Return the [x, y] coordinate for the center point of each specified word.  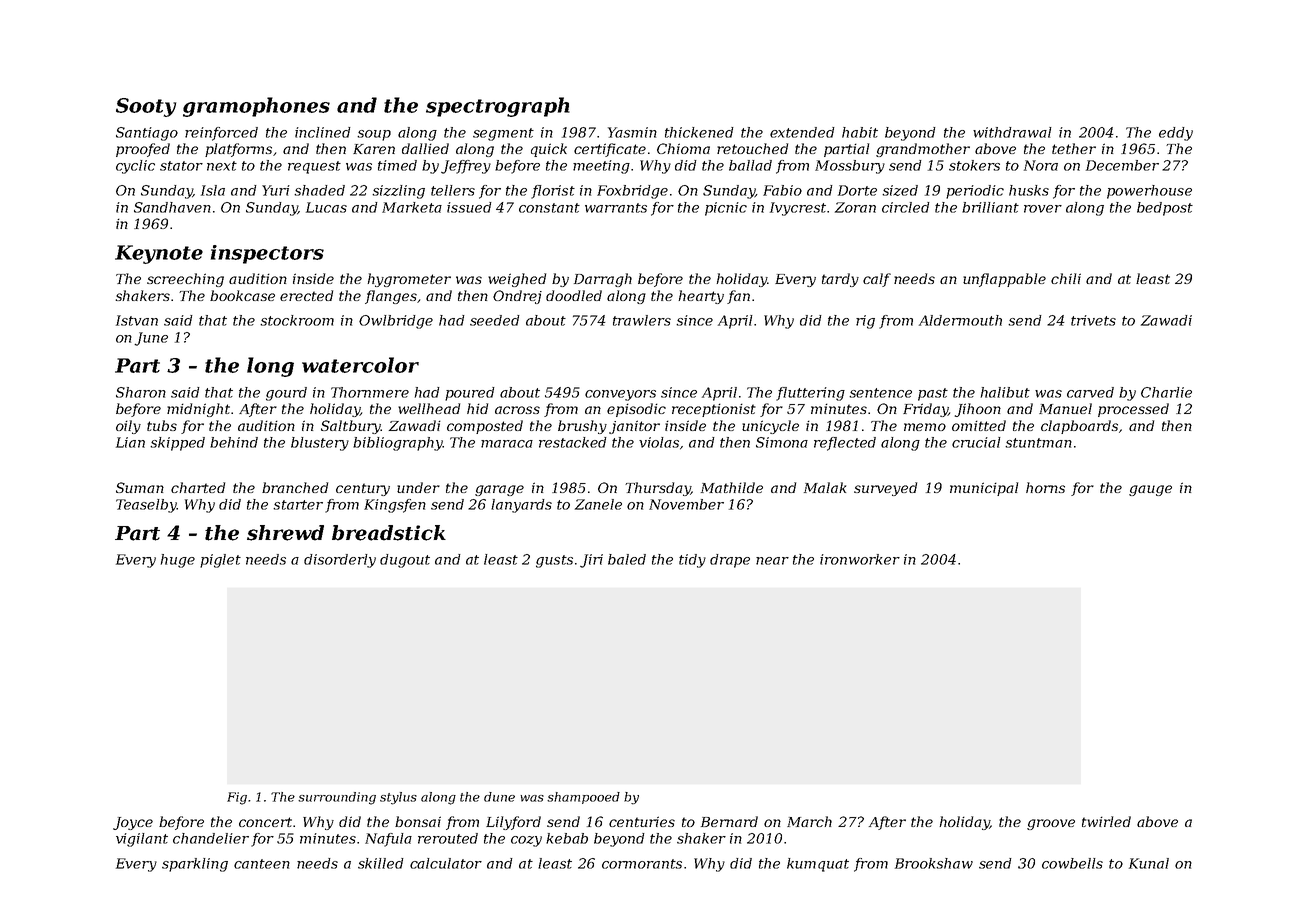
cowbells [1072, 863]
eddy [1176, 134]
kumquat [818, 865]
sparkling [195, 865]
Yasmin [632, 132]
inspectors [267, 254]
